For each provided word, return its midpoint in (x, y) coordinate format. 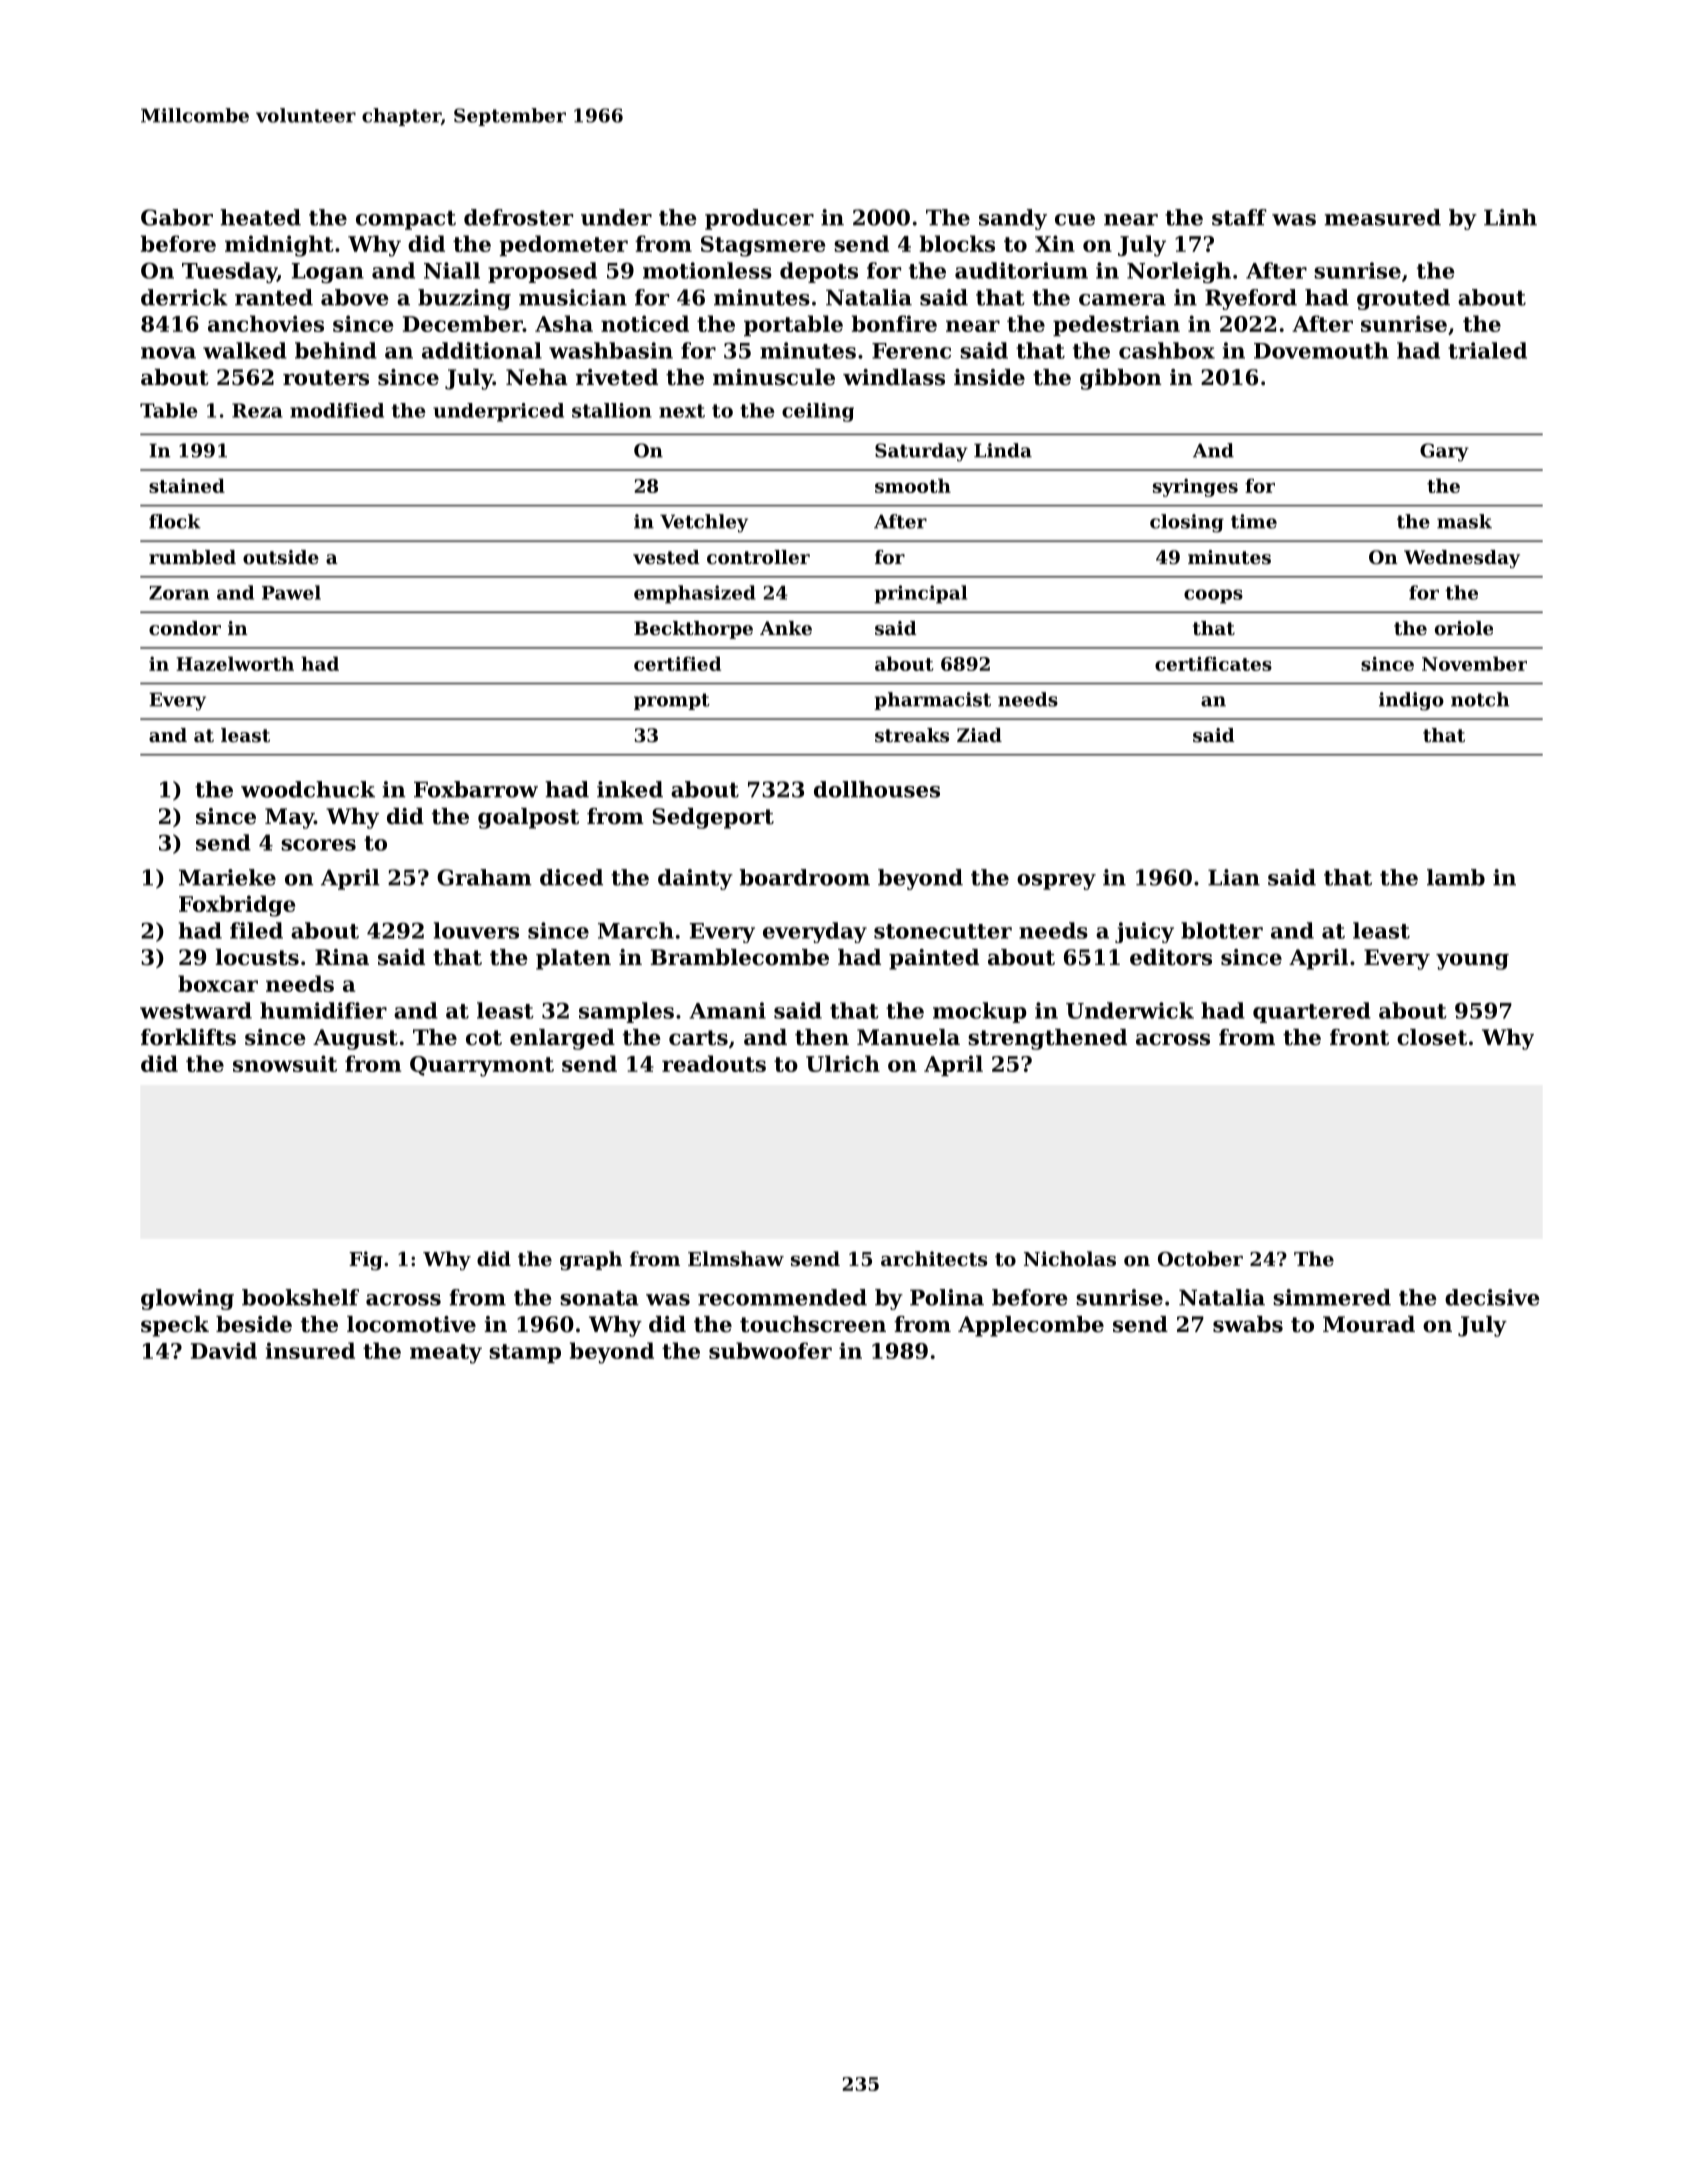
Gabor (177, 217)
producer (759, 219)
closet (1432, 1037)
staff (1239, 217)
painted (934, 959)
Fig (366, 1261)
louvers (476, 930)
